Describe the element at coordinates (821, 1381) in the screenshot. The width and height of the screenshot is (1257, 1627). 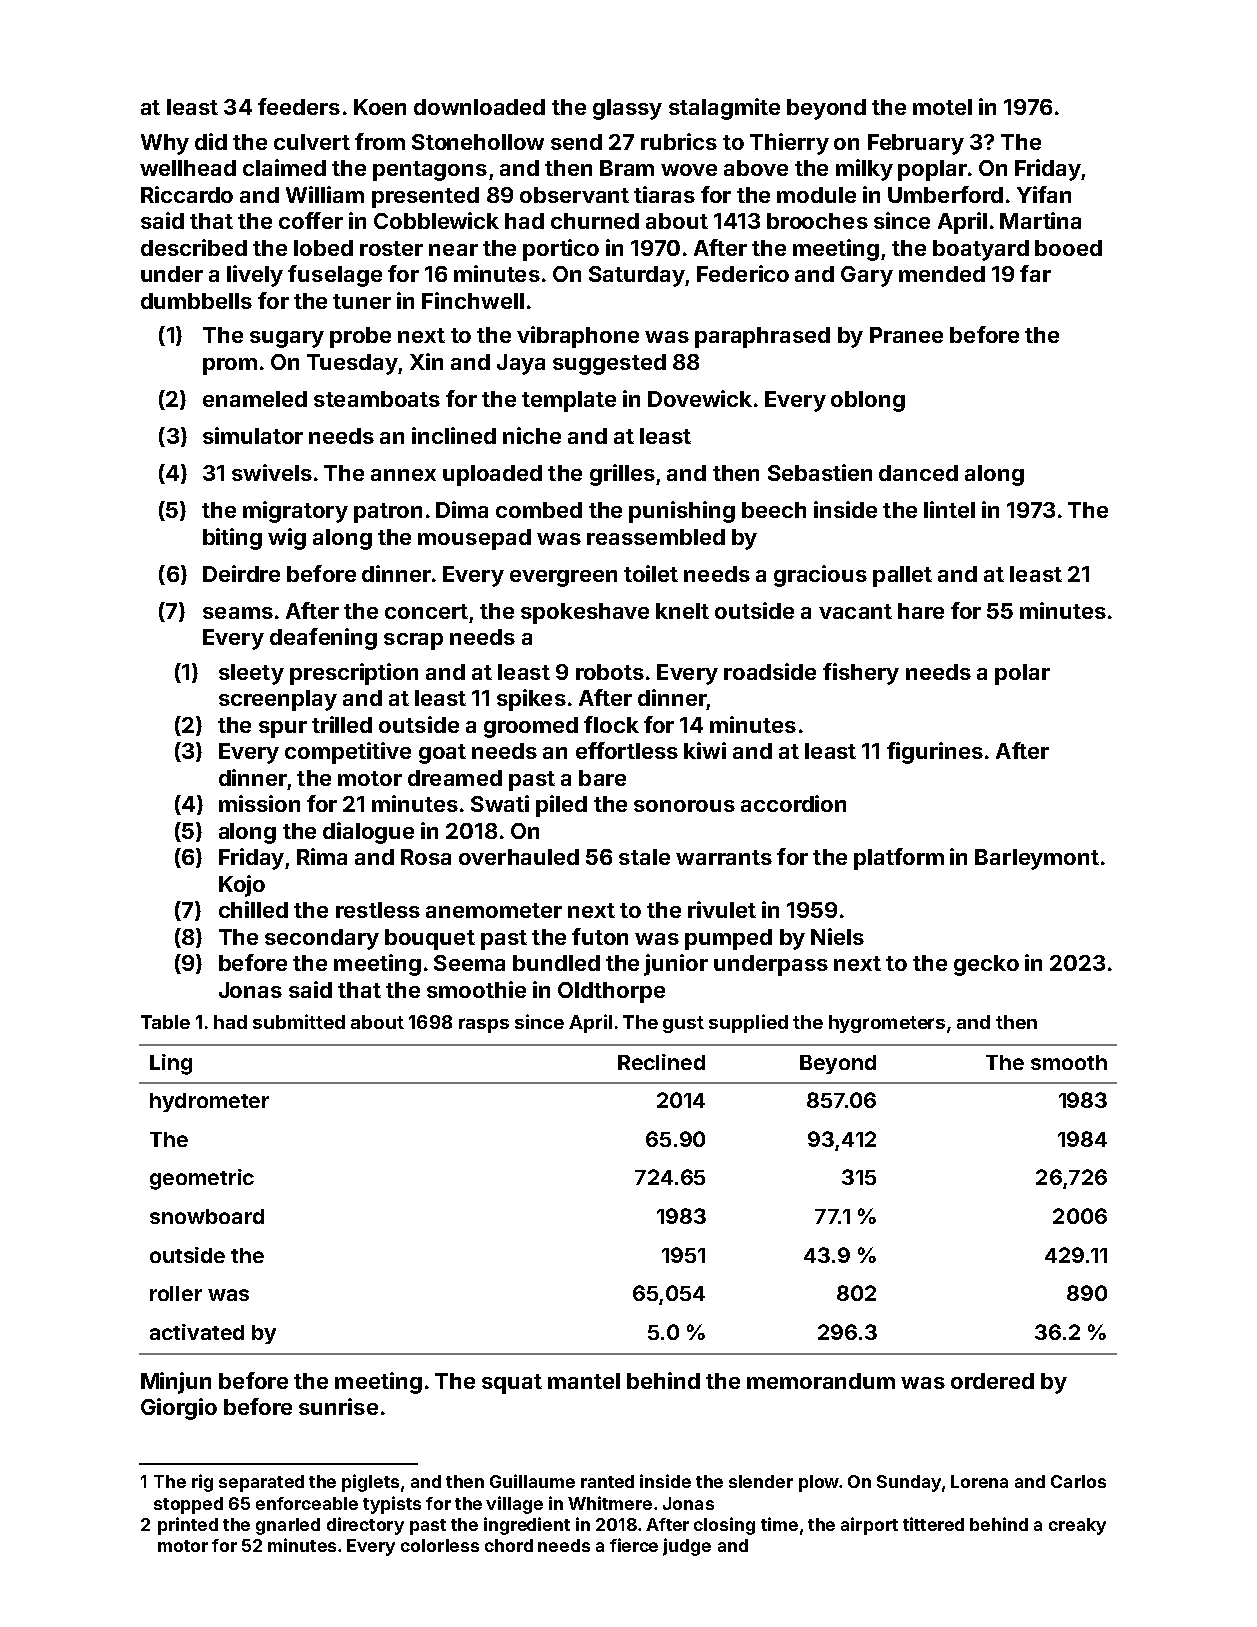
I see `memorandum` at that location.
